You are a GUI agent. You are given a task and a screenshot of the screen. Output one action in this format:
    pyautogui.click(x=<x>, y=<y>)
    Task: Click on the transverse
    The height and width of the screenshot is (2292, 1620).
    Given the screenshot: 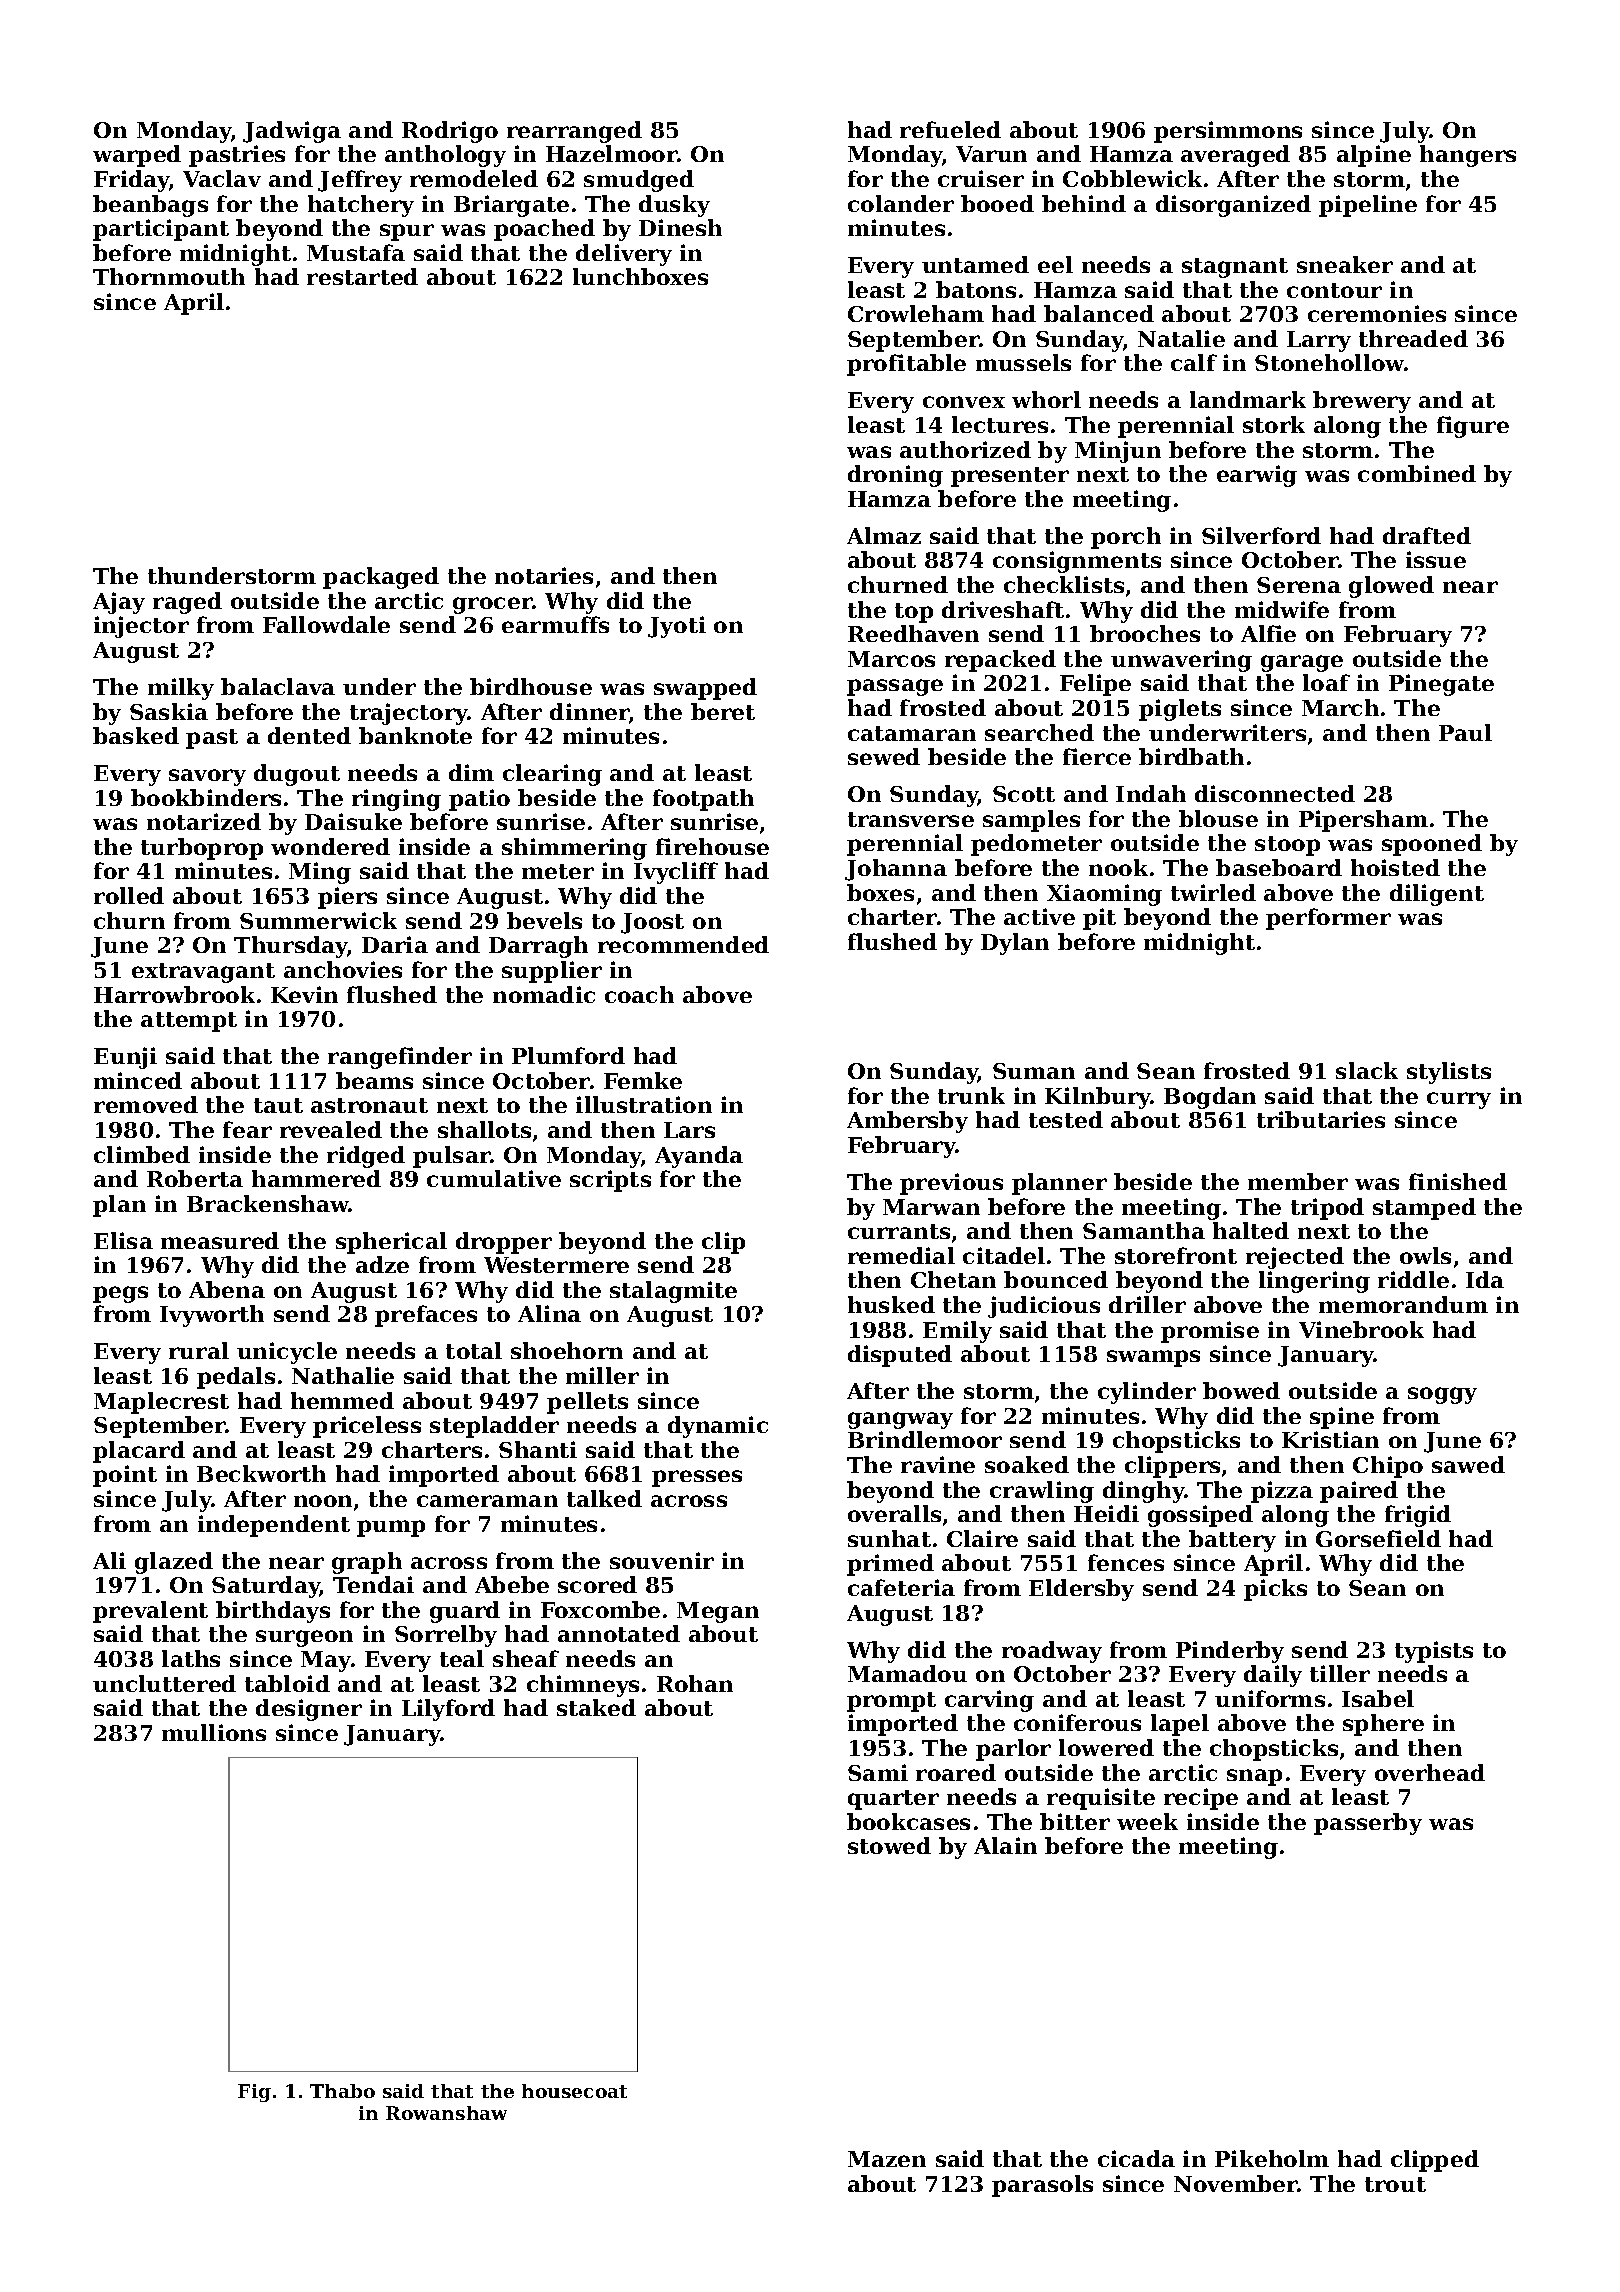 What is the action you would take?
    pyautogui.click(x=911, y=819)
